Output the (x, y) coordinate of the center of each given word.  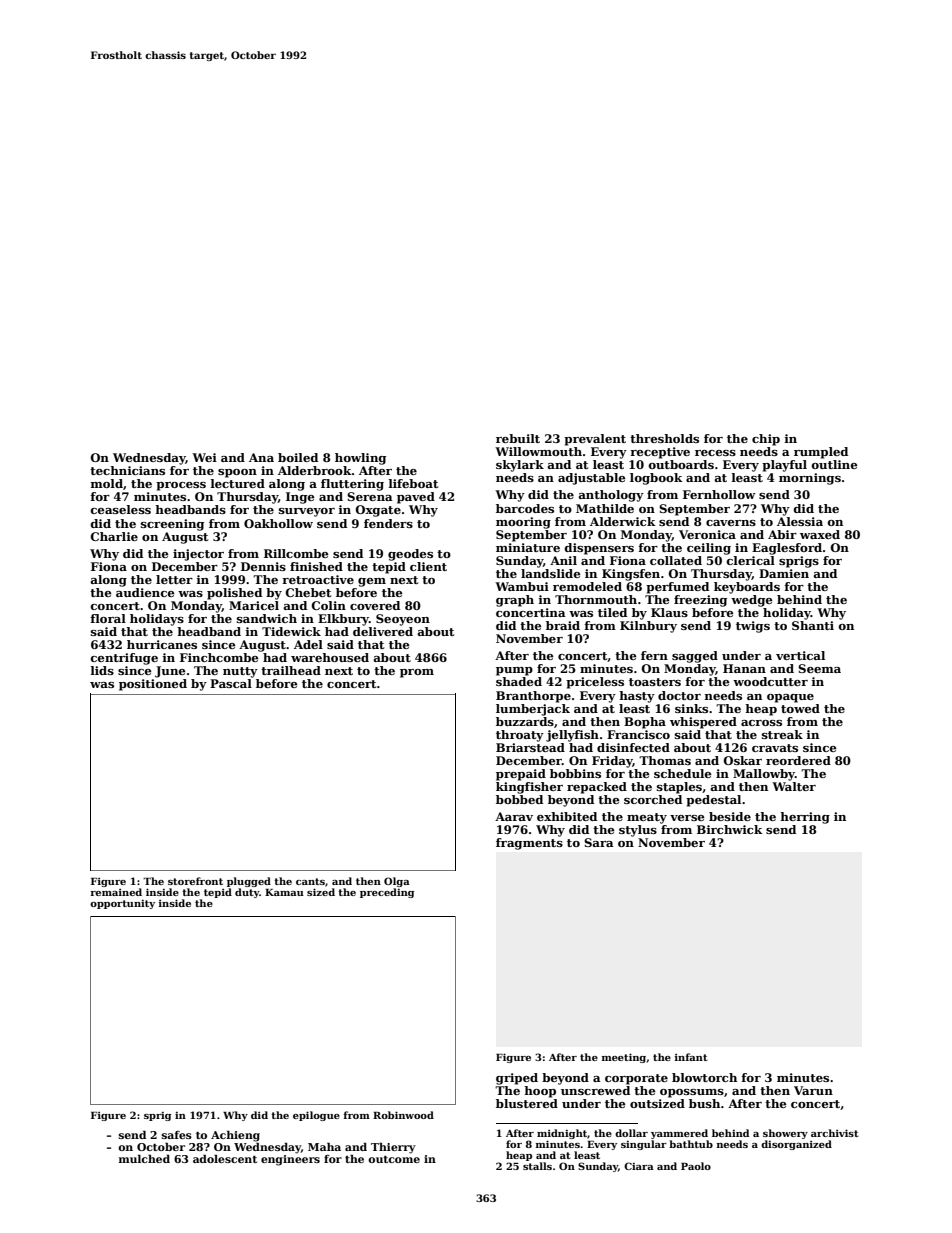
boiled (298, 457)
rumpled (821, 453)
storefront (195, 881)
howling (360, 459)
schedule (682, 773)
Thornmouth (596, 599)
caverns (731, 523)
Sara (599, 842)
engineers (290, 1160)
